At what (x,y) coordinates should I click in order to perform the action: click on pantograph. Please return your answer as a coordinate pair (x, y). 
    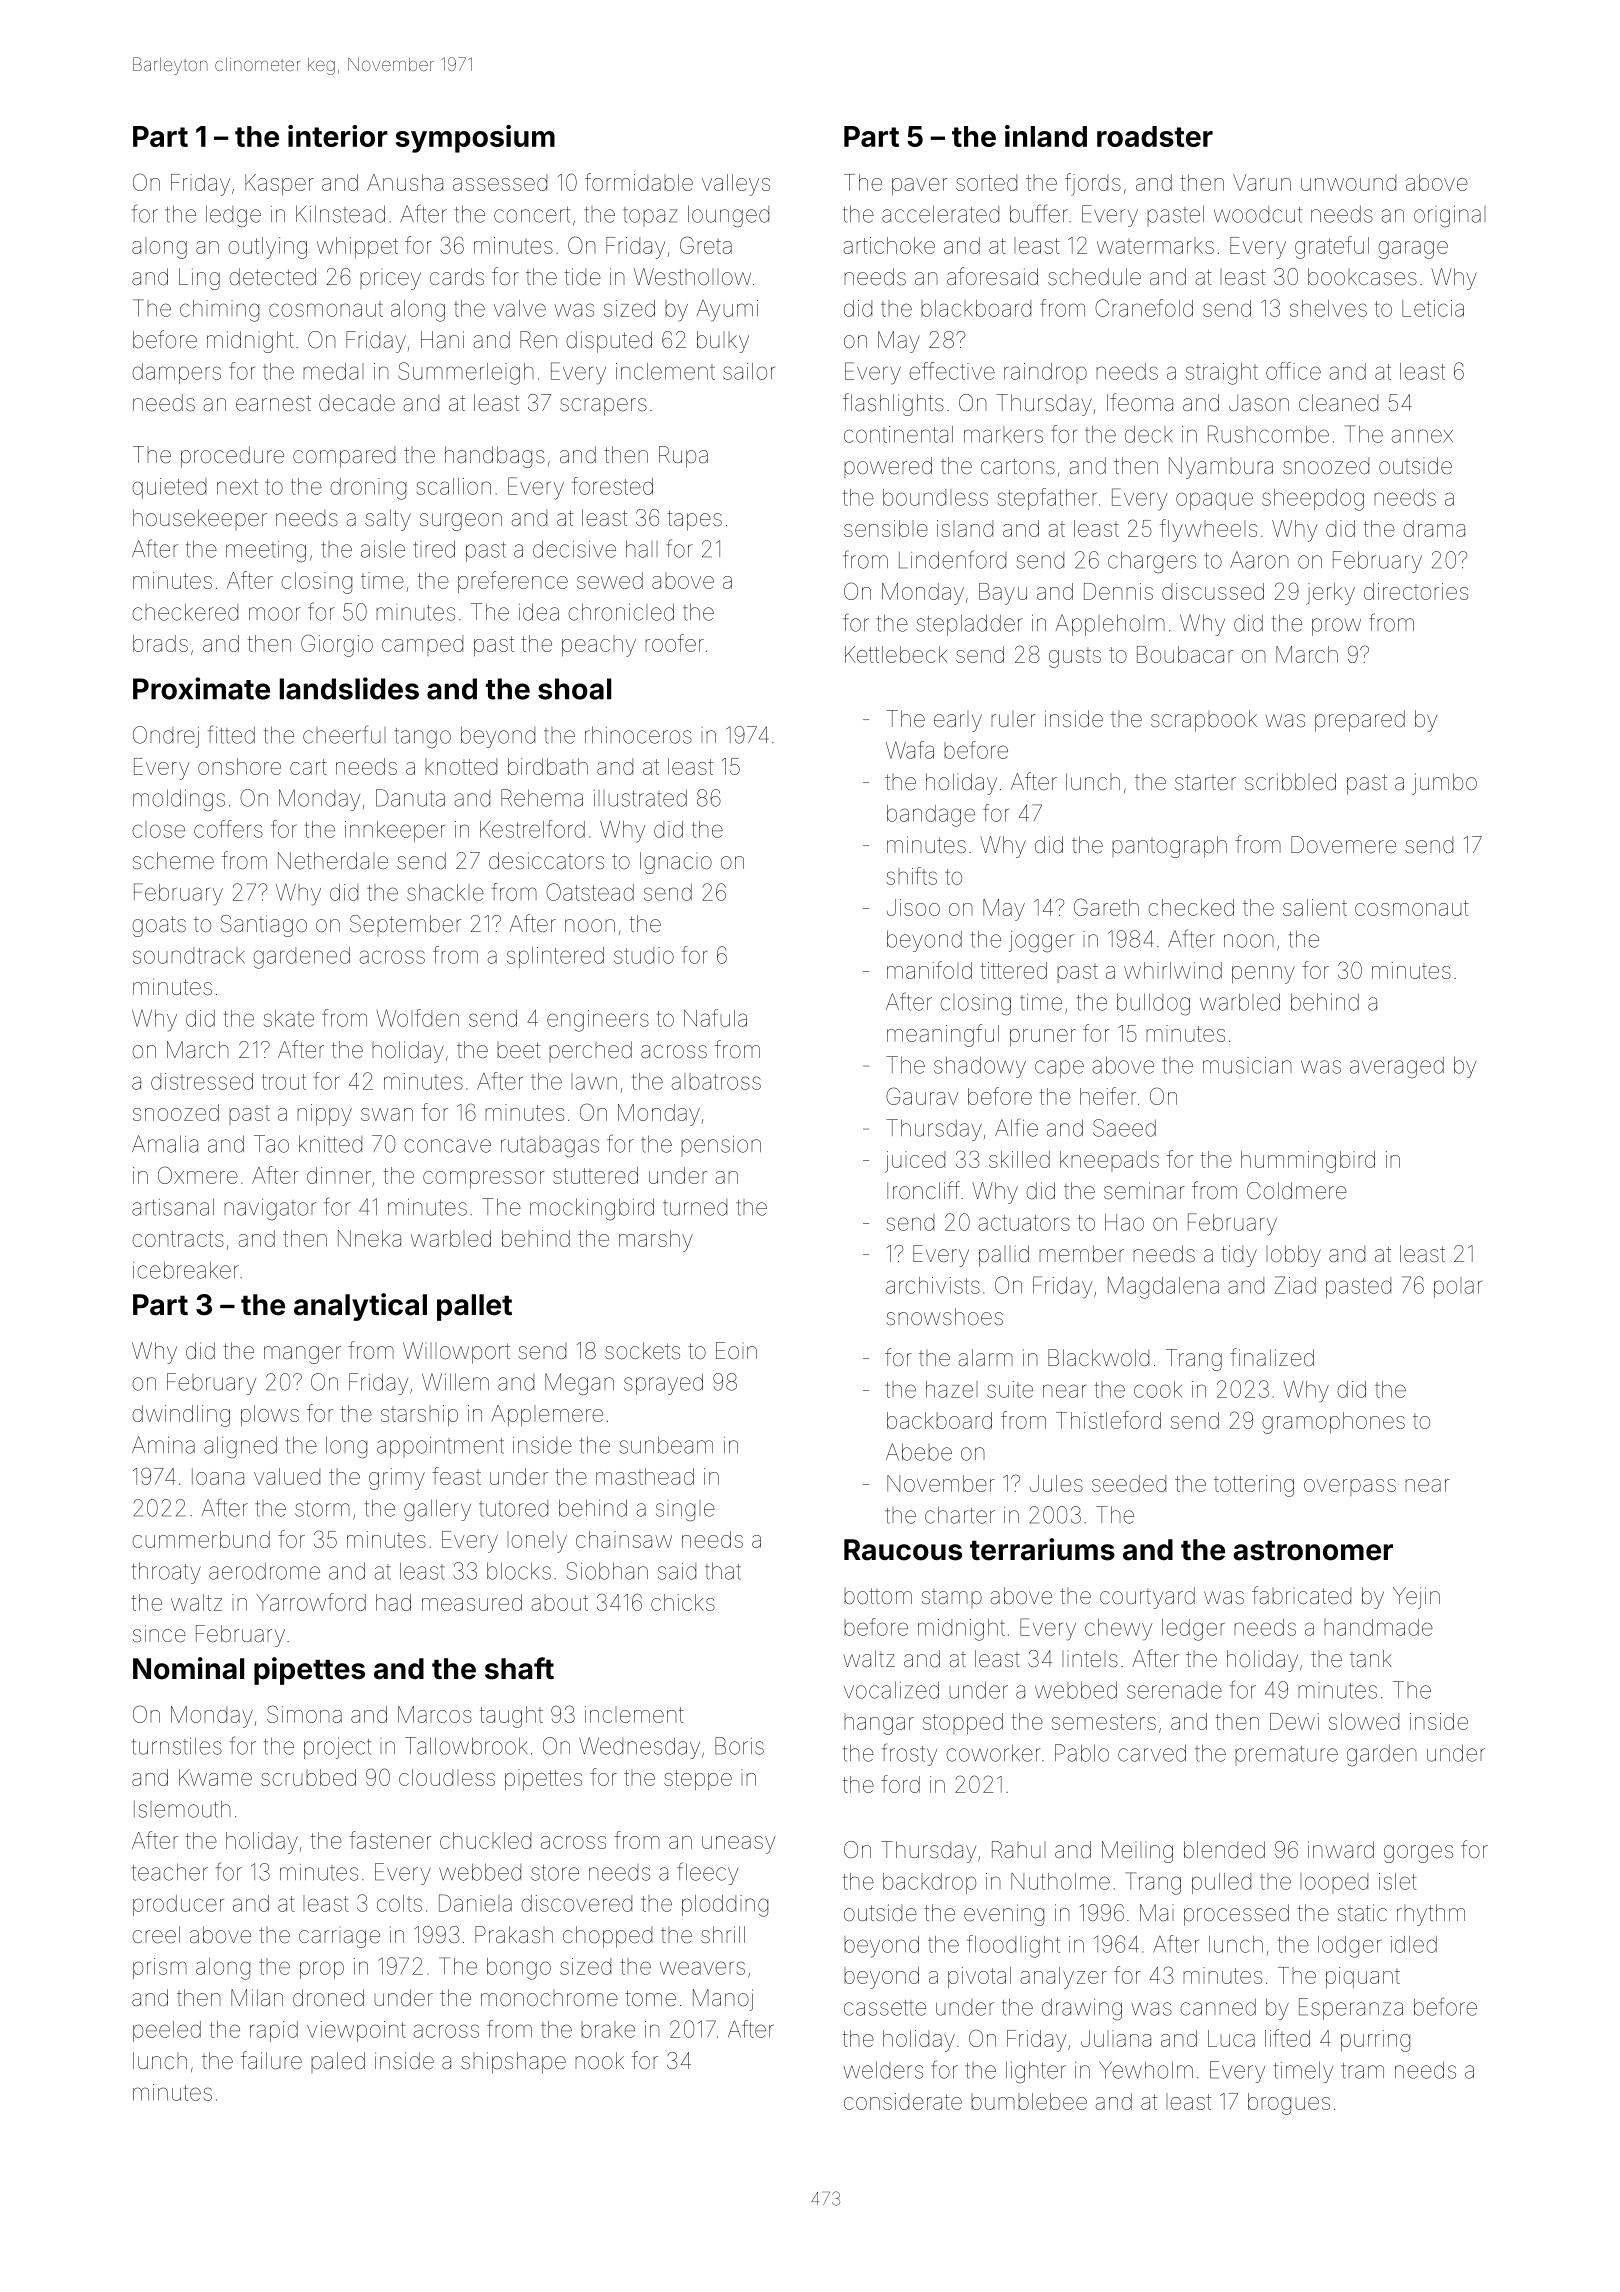
    Looking at the image, I should click on (1169, 847).
